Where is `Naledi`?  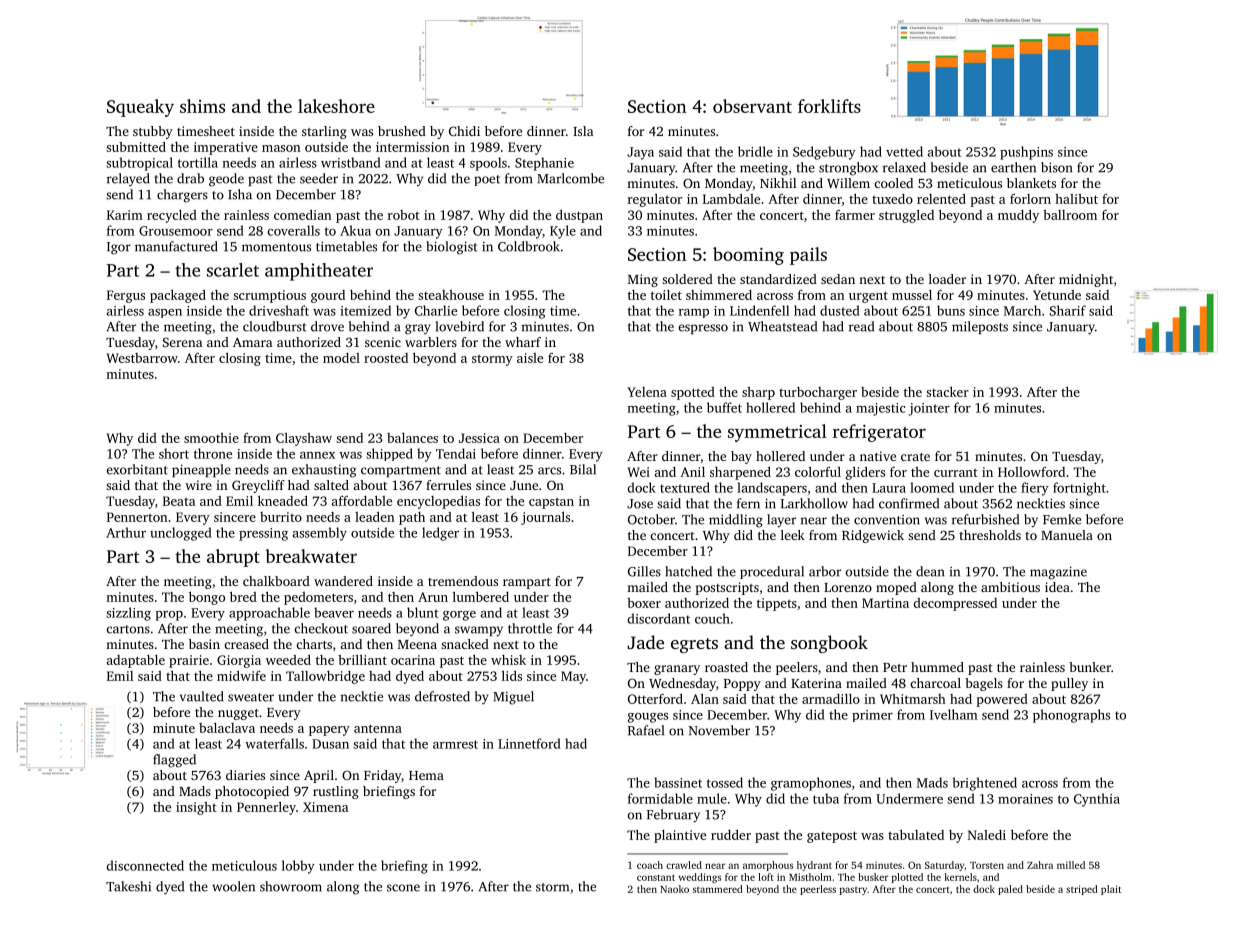 Naledi is located at coordinates (987, 835).
